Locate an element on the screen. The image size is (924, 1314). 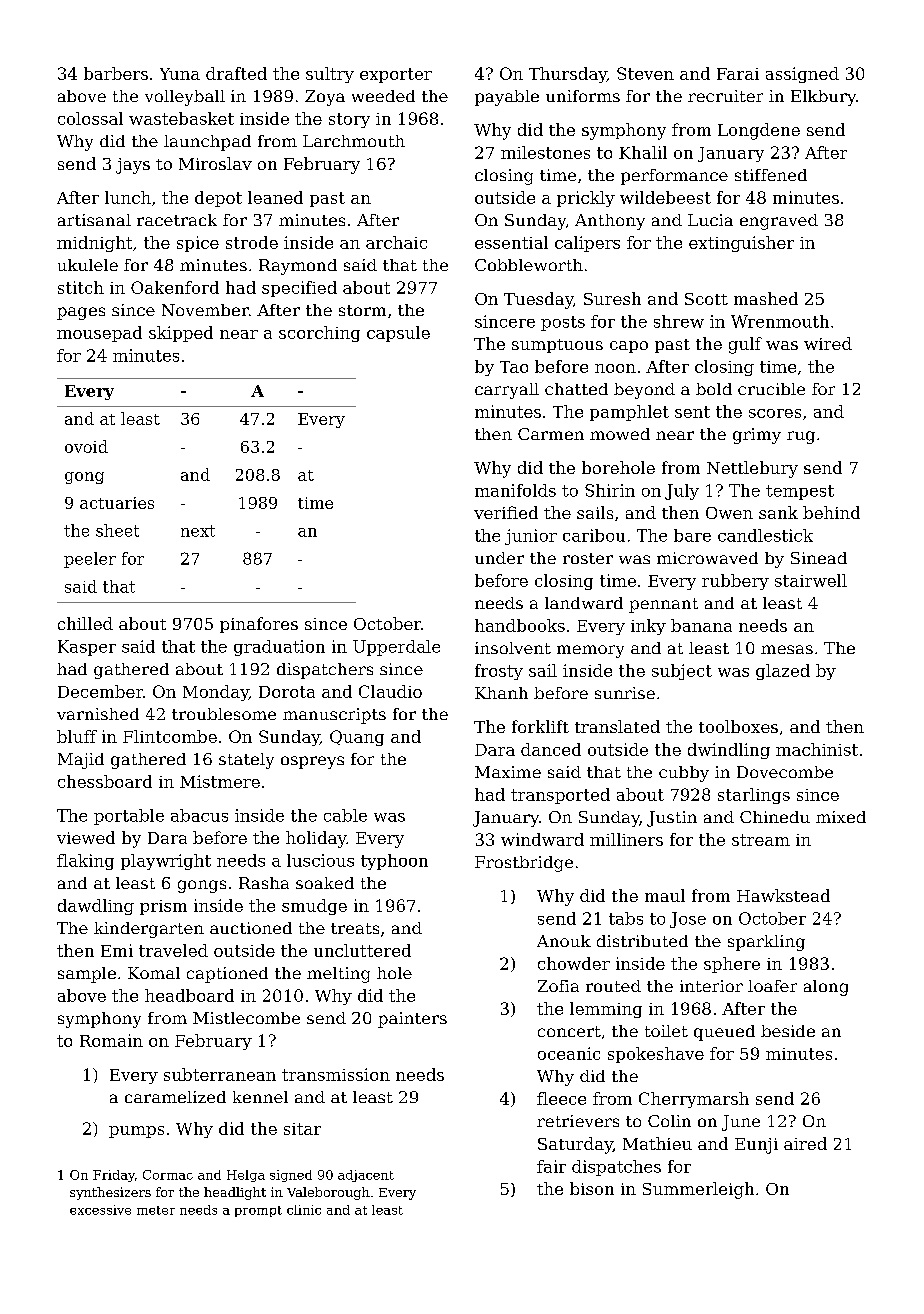
pumps is located at coordinates (136, 1132).
